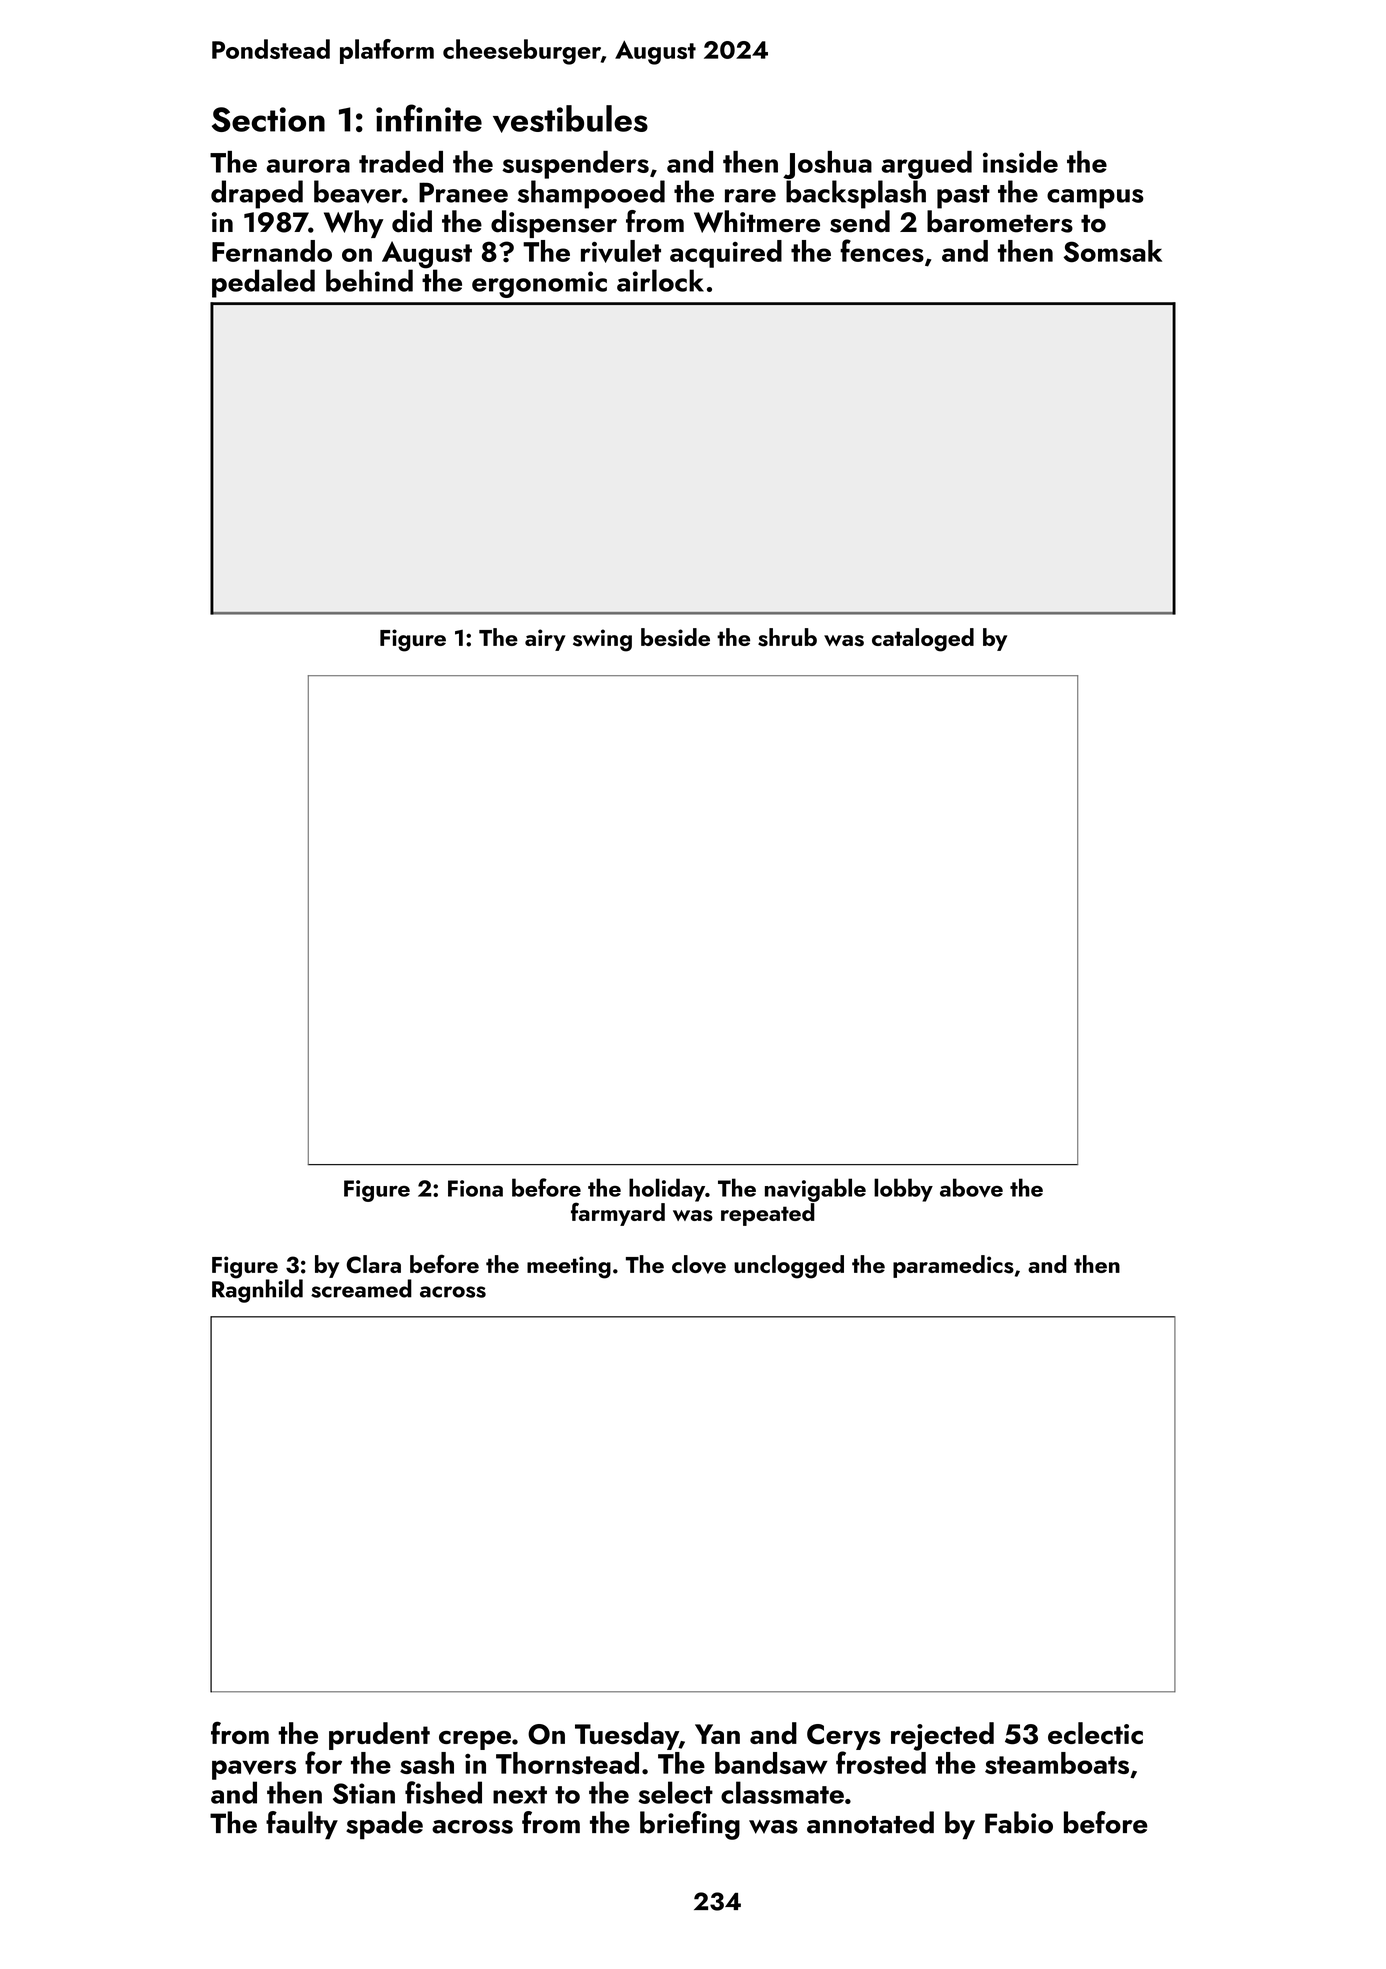 The width and height of the document is (1386, 1969). I want to click on navigable, so click(815, 1190).
